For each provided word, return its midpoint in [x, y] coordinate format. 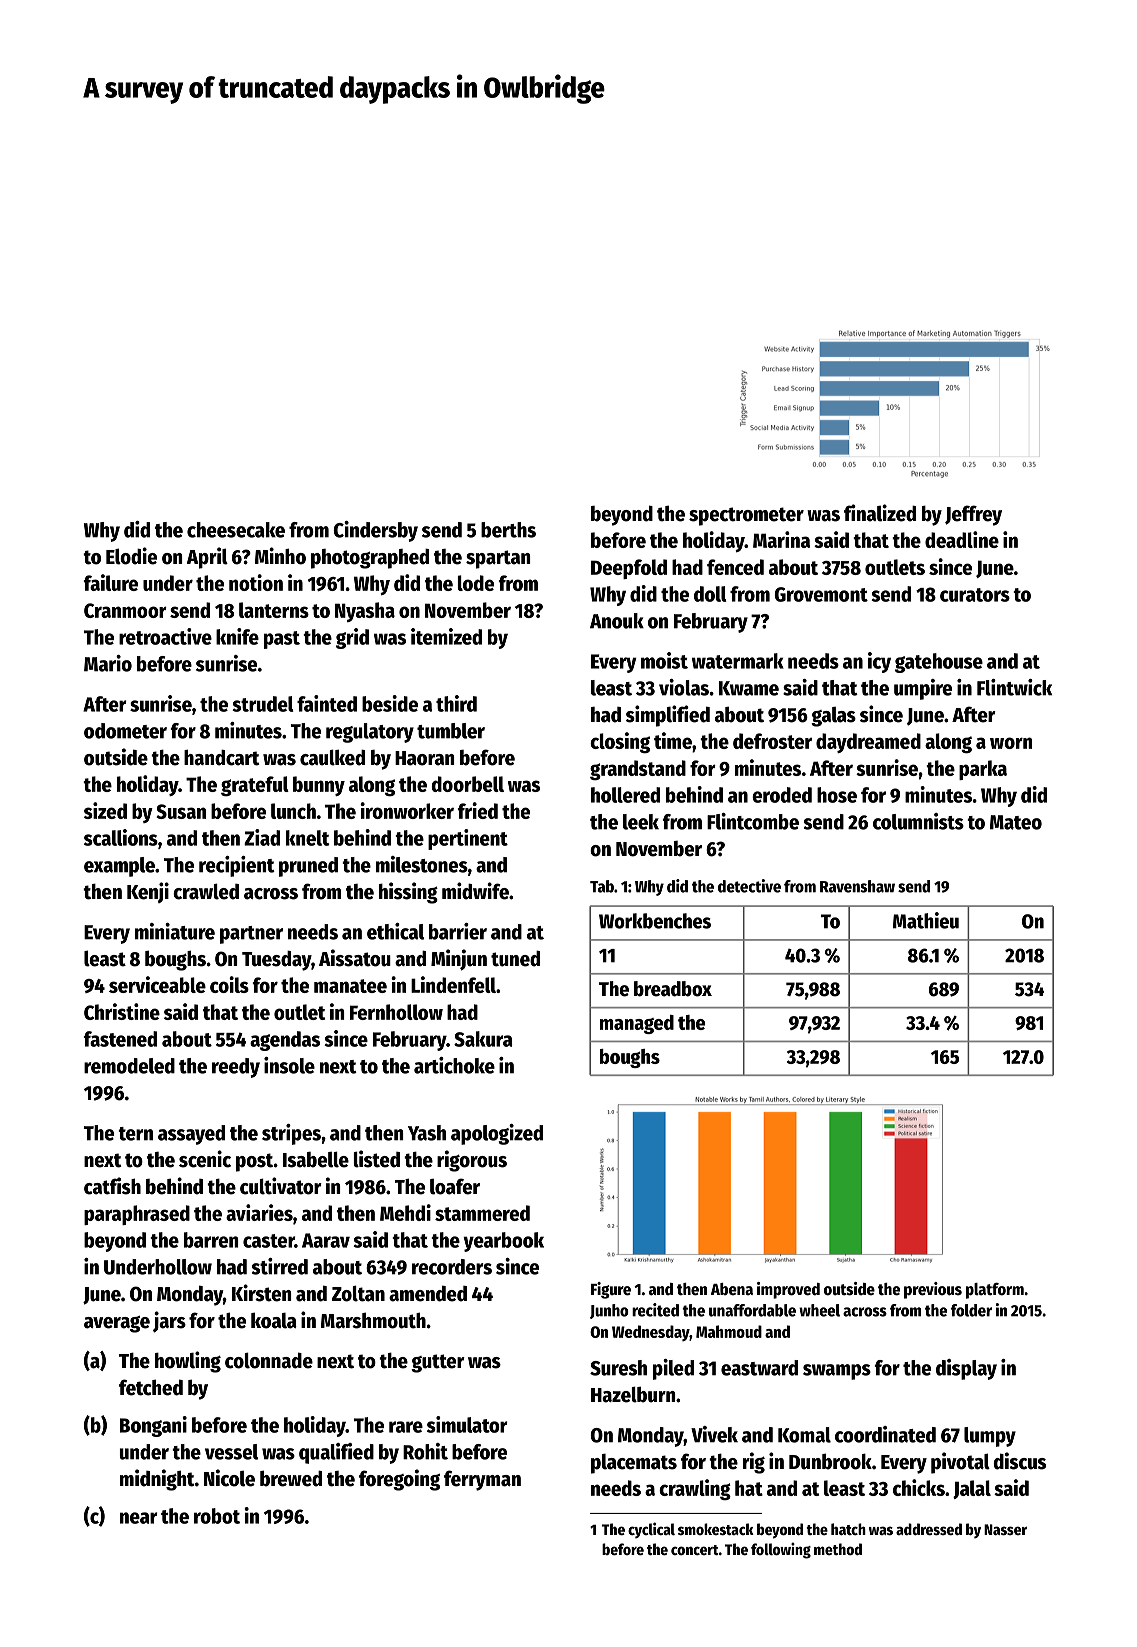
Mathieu [926, 920]
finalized [880, 513]
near [138, 1518]
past [282, 640]
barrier [458, 931]
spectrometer [746, 516]
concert [695, 1550]
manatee [350, 986]
